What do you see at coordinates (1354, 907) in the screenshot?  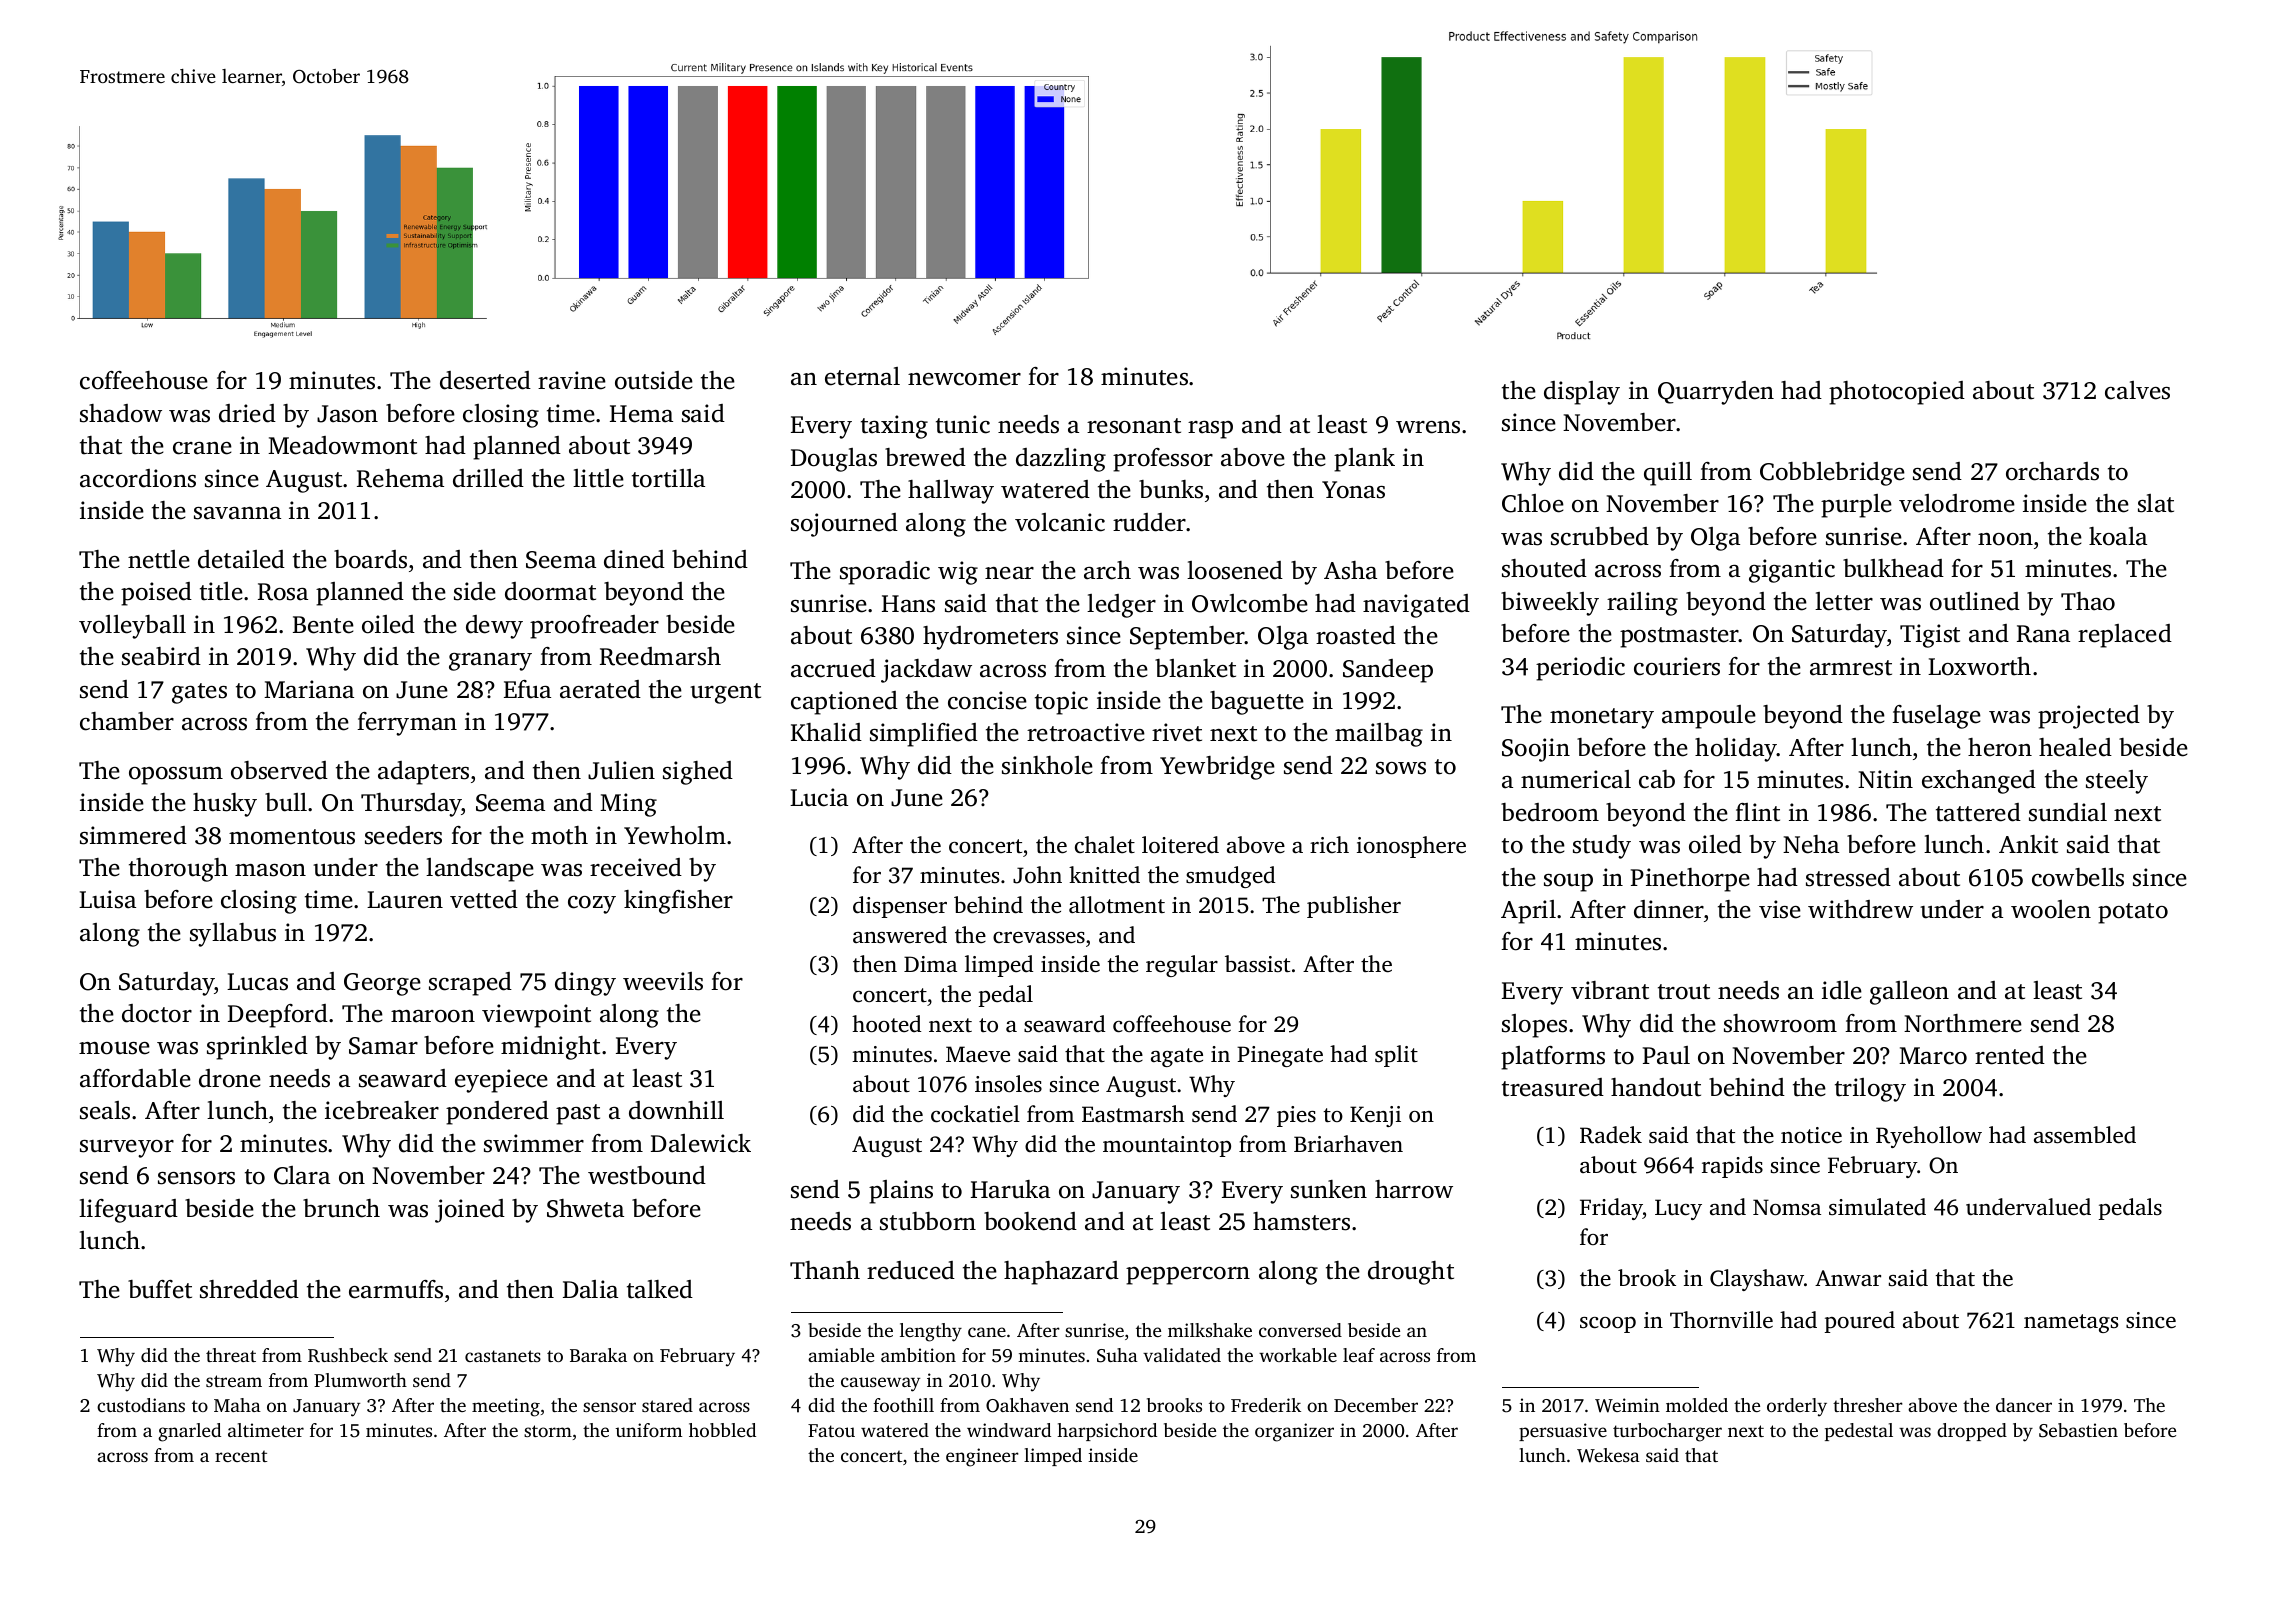 I see `publisher` at bounding box center [1354, 907].
